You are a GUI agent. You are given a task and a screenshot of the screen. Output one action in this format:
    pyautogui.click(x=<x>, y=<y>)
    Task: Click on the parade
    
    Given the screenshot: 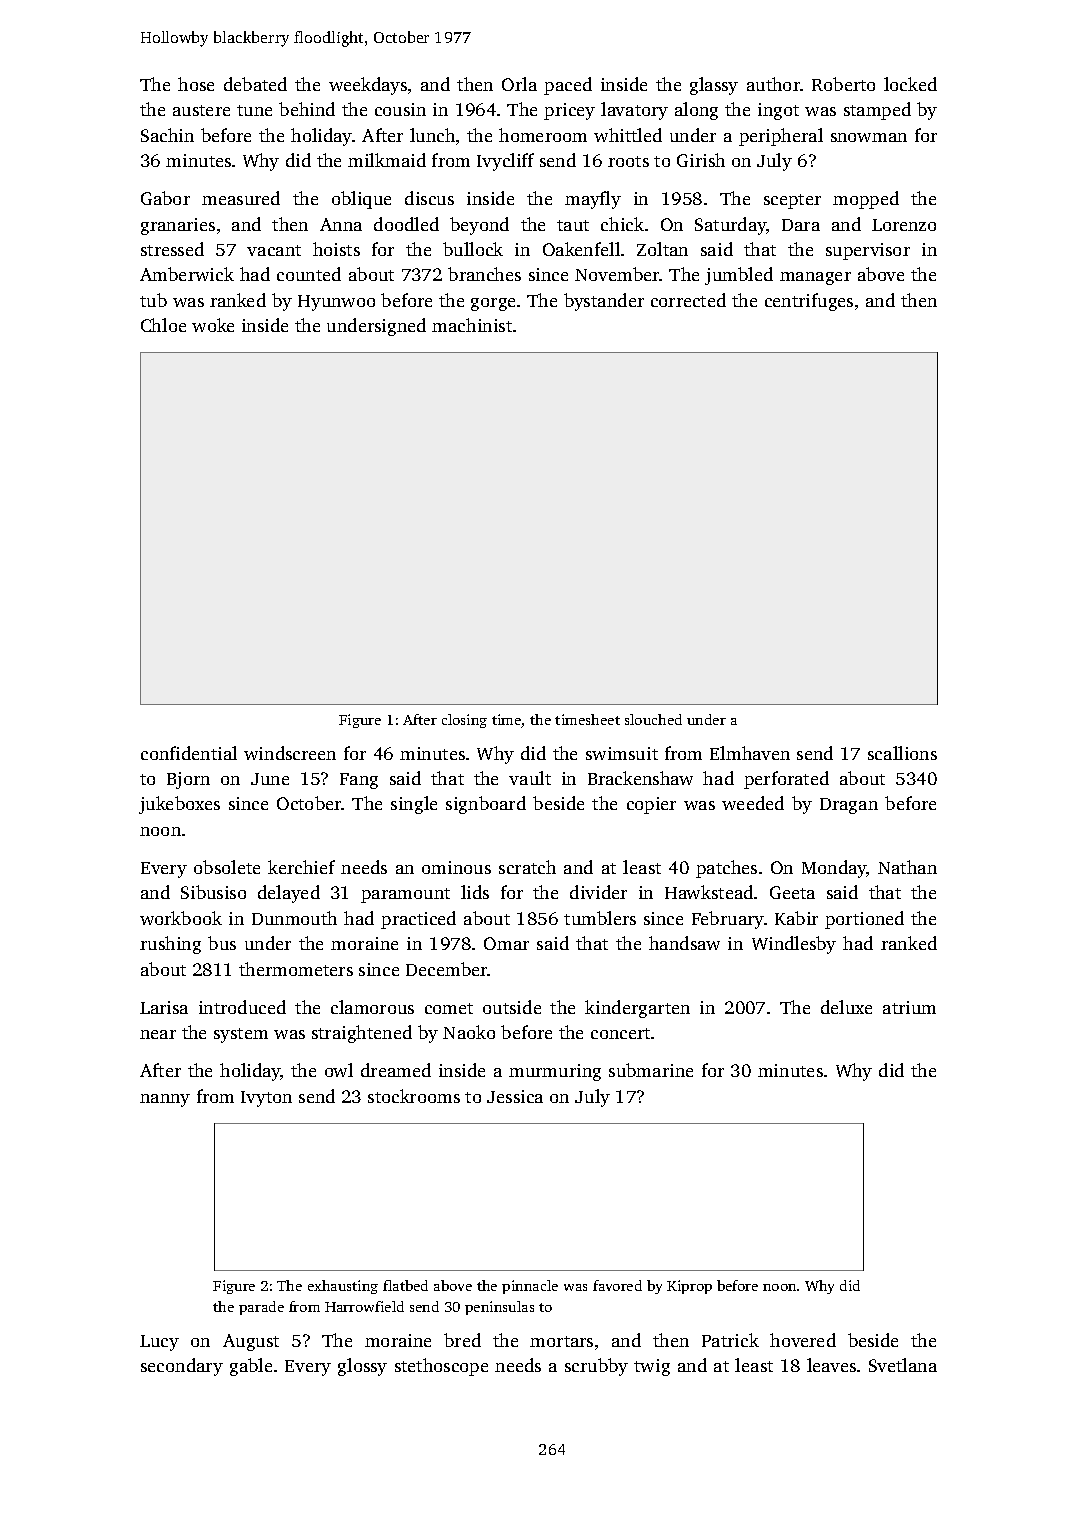 What is the action you would take?
    pyautogui.click(x=261, y=1308)
